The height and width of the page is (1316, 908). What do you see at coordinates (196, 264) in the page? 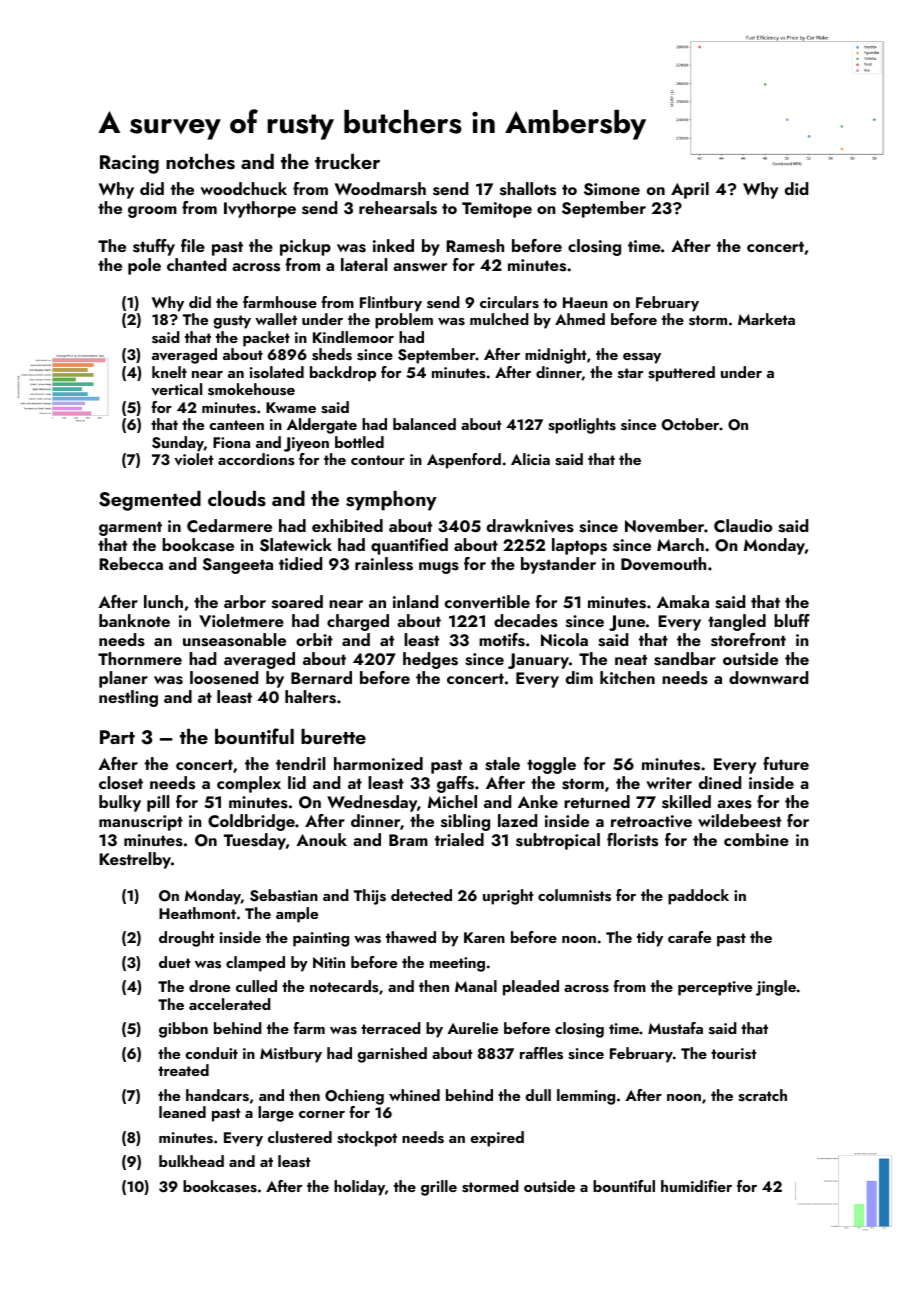
I see `chanted` at bounding box center [196, 264].
